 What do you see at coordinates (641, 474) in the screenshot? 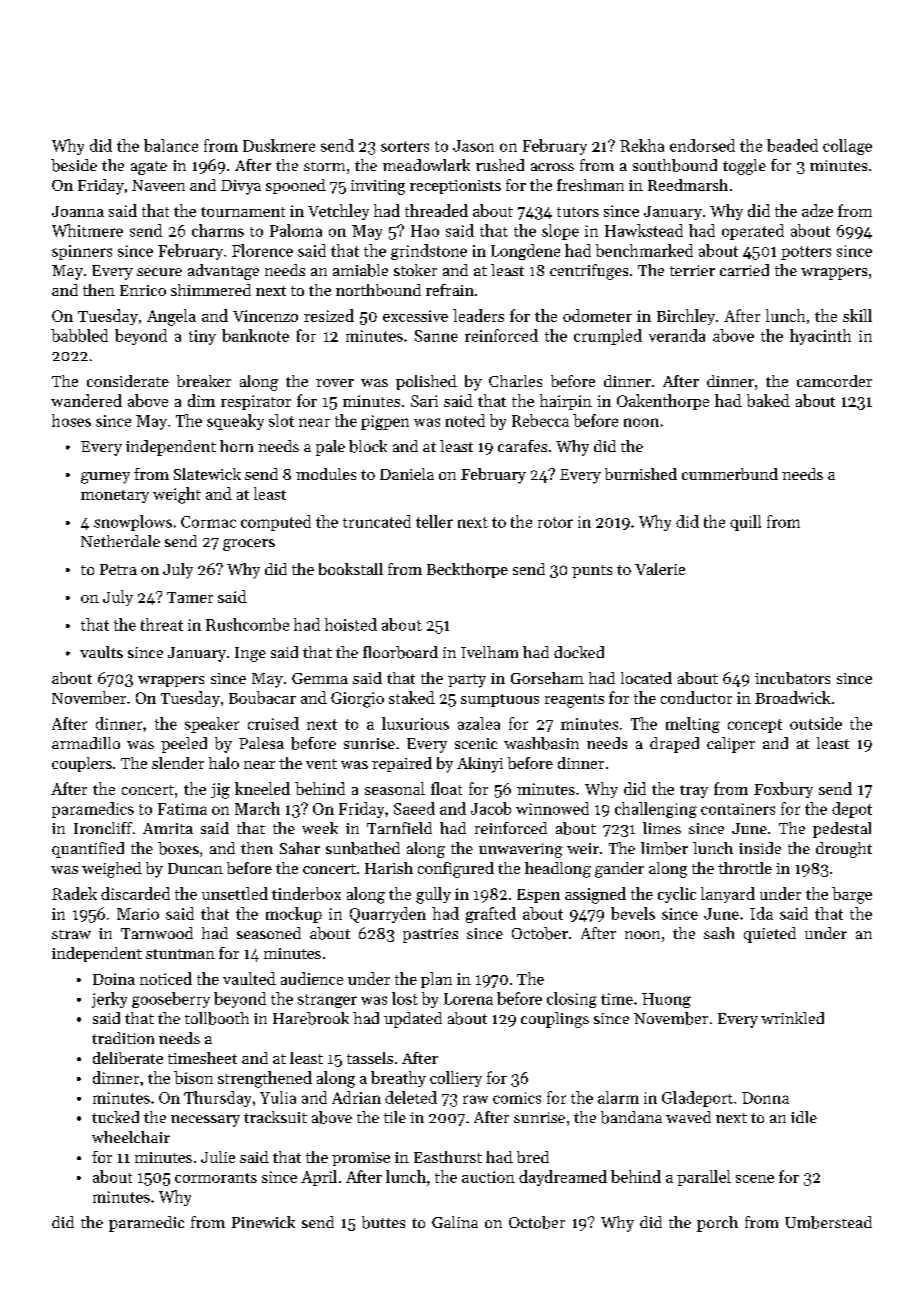
I see `burnished` at bounding box center [641, 474].
